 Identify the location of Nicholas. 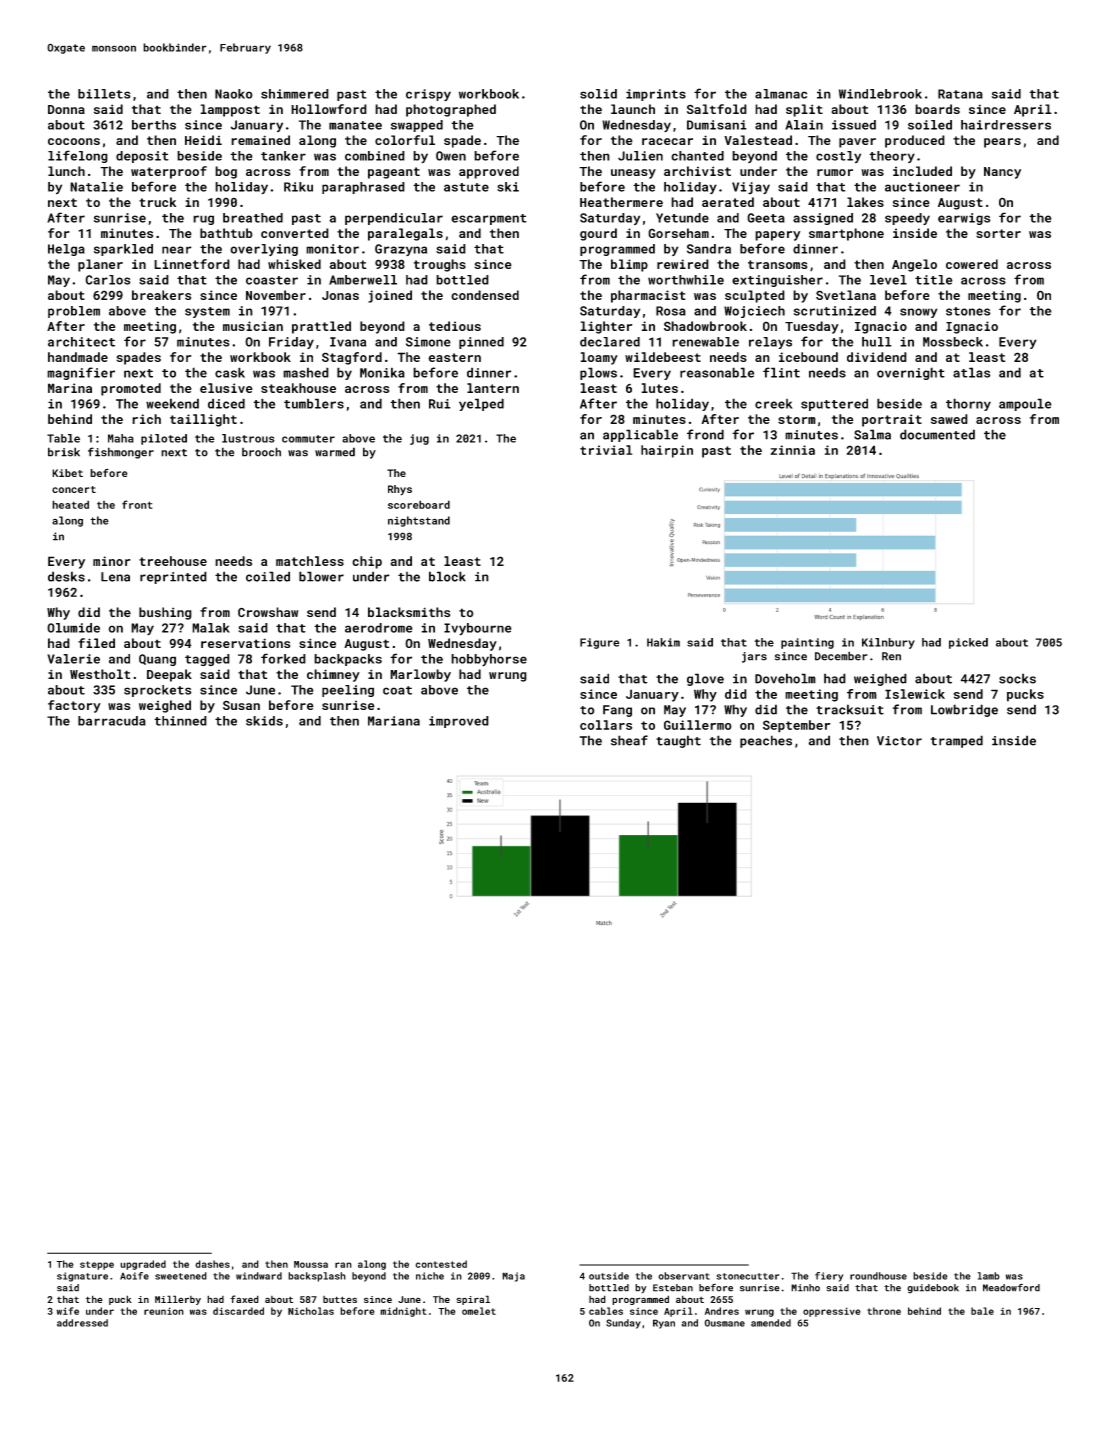
(311, 1311).
